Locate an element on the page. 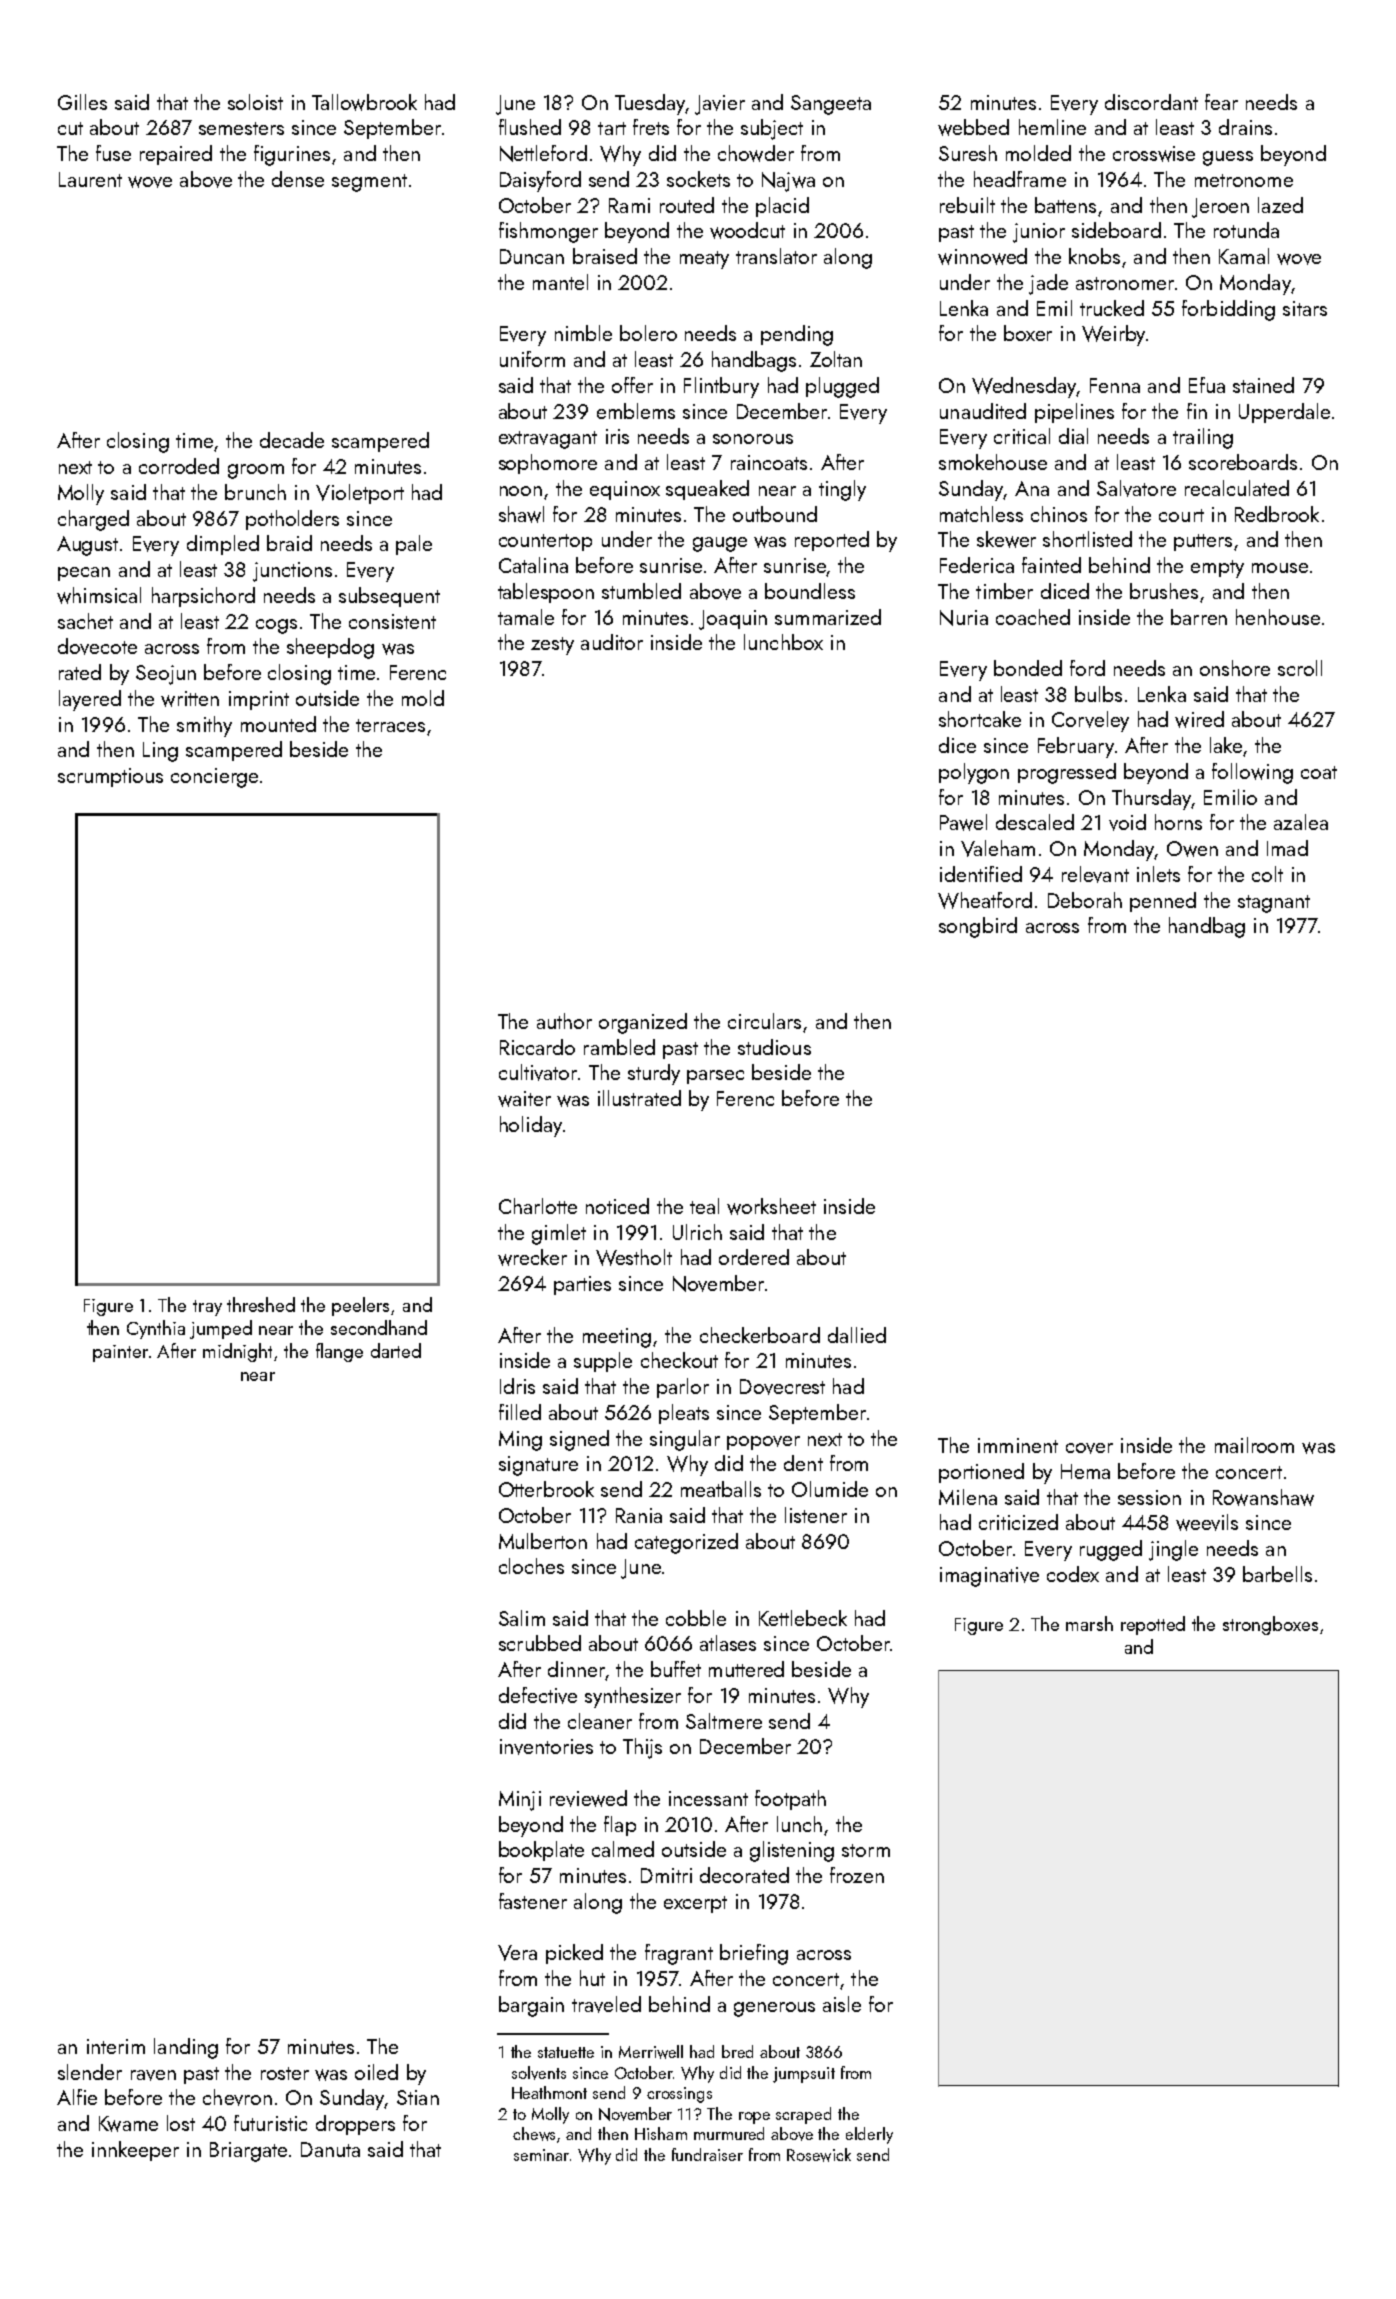  stagnant is located at coordinates (1274, 904).
